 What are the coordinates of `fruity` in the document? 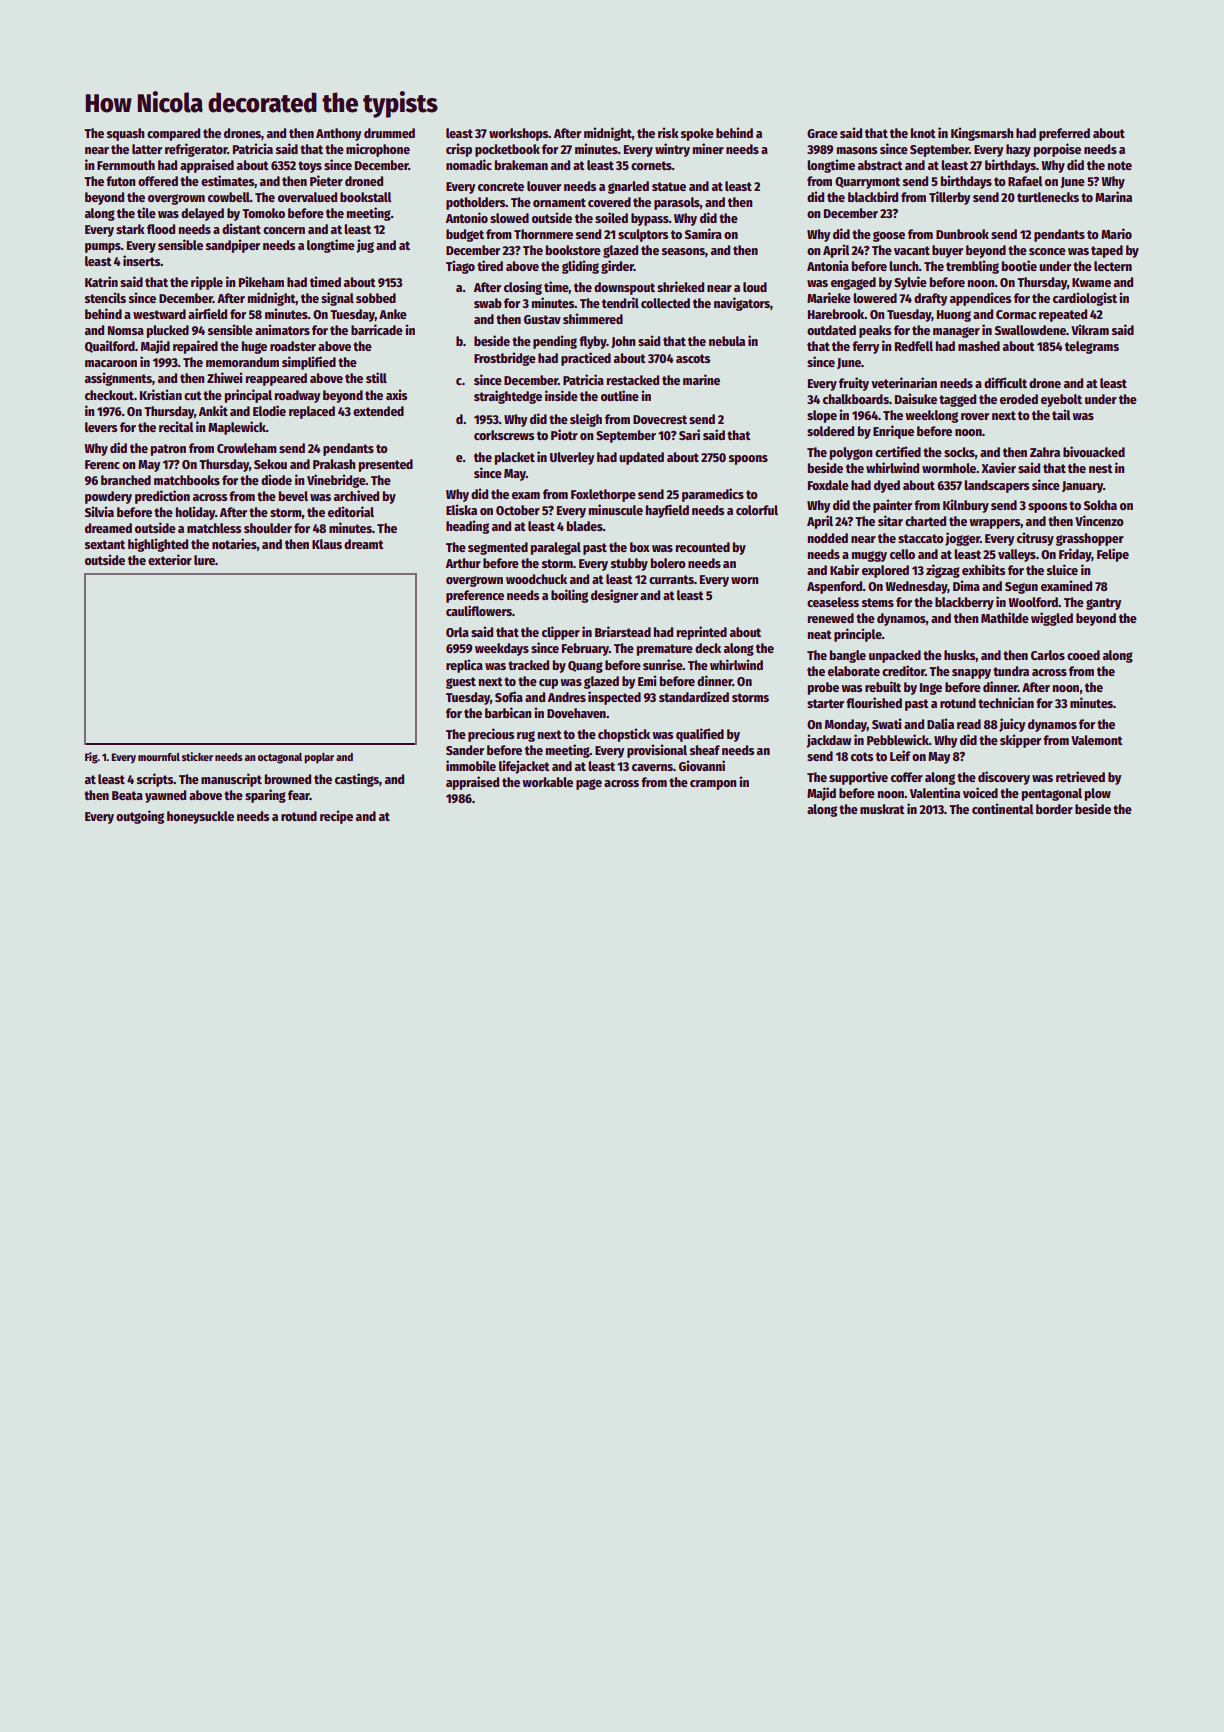 It's located at (854, 384).
